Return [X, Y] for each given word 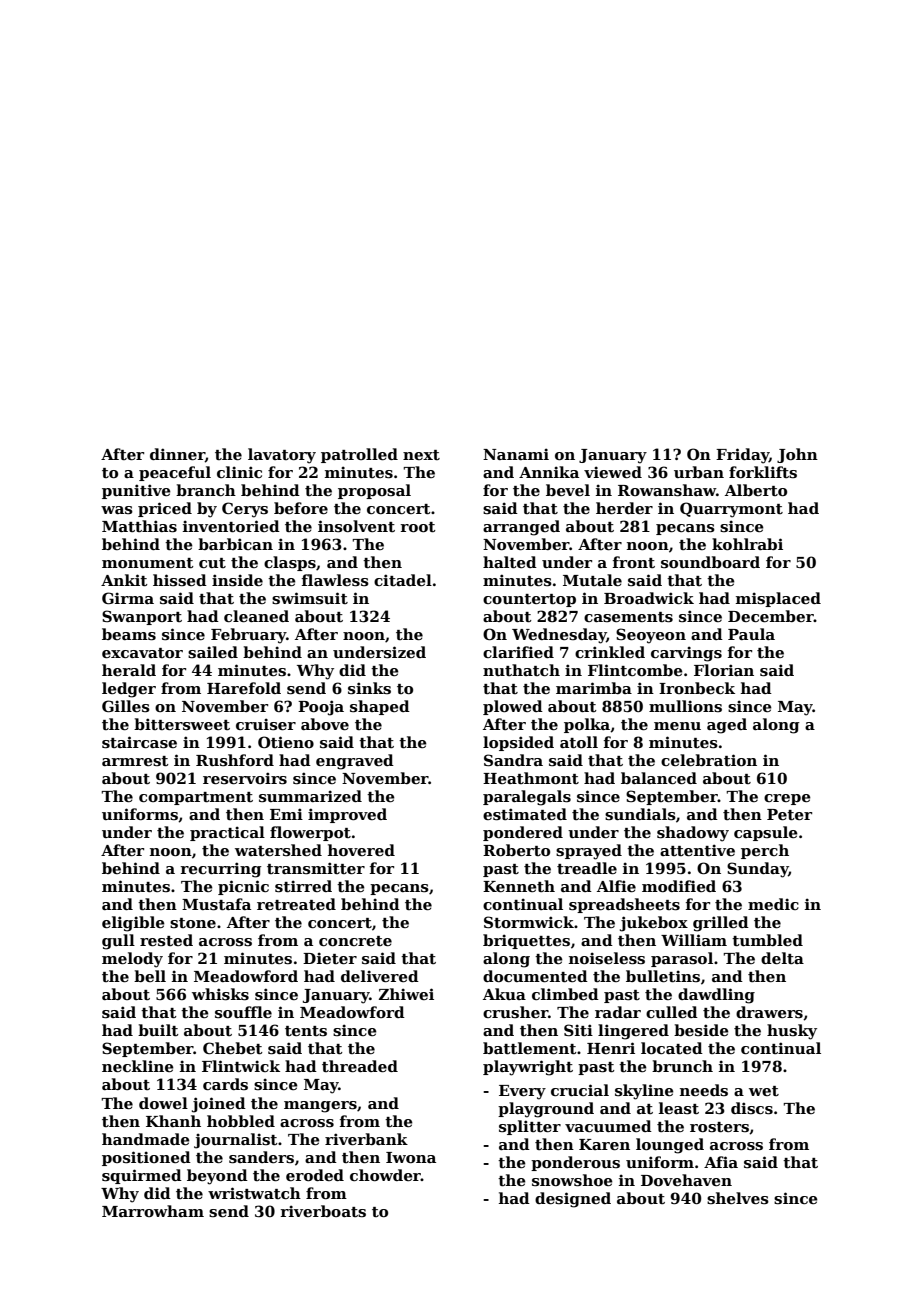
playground [546, 1110]
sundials [640, 814]
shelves [738, 1198]
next [421, 455]
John [797, 455]
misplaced [778, 599]
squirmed [142, 1176]
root [418, 527]
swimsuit [310, 598]
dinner [177, 455]
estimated [525, 814]
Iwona [411, 1157]
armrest [135, 761]
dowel [163, 1103]
